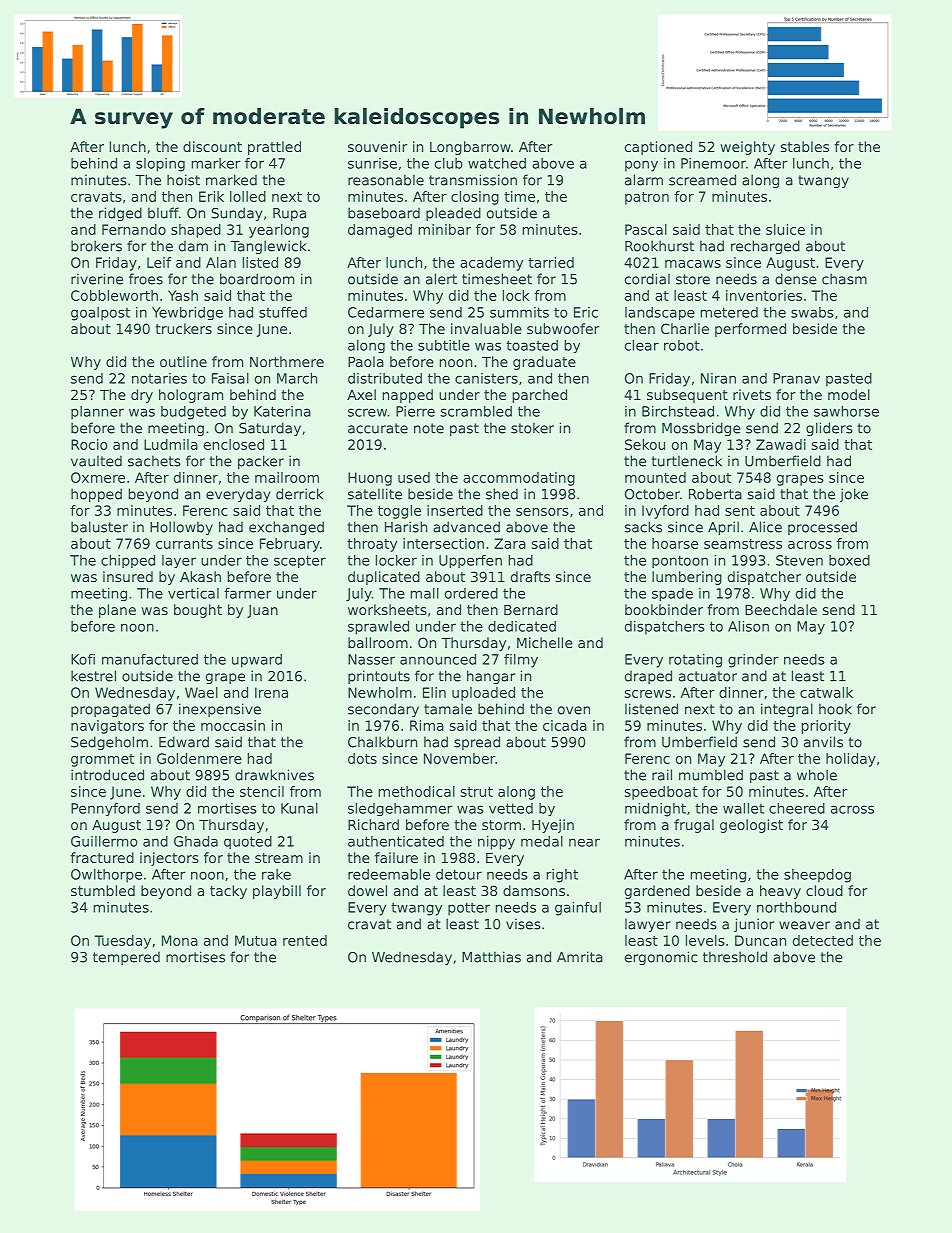  Describe the element at coordinates (400, 809) in the page. I see `sledgehammer` at that location.
